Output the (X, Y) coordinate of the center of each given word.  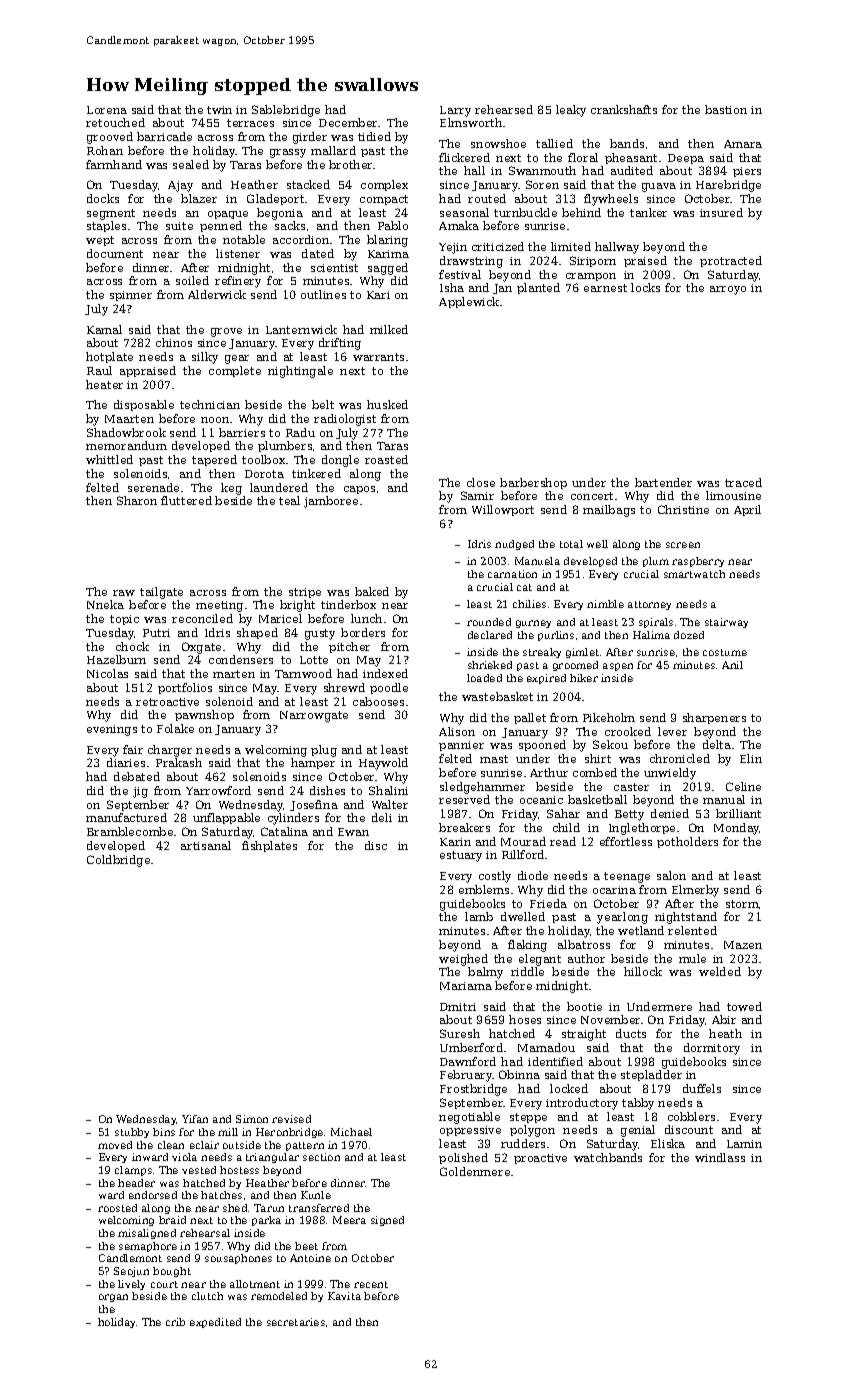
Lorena (107, 110)
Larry (455, 111)
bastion (726, 109)
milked (389, 329)
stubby (132, 1133)
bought (172, 1272)
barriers (242, 432)
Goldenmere (475, 1171)
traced (743, 482)
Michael (351, 1132)
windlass (720, 1157)
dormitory (712, 1049)
